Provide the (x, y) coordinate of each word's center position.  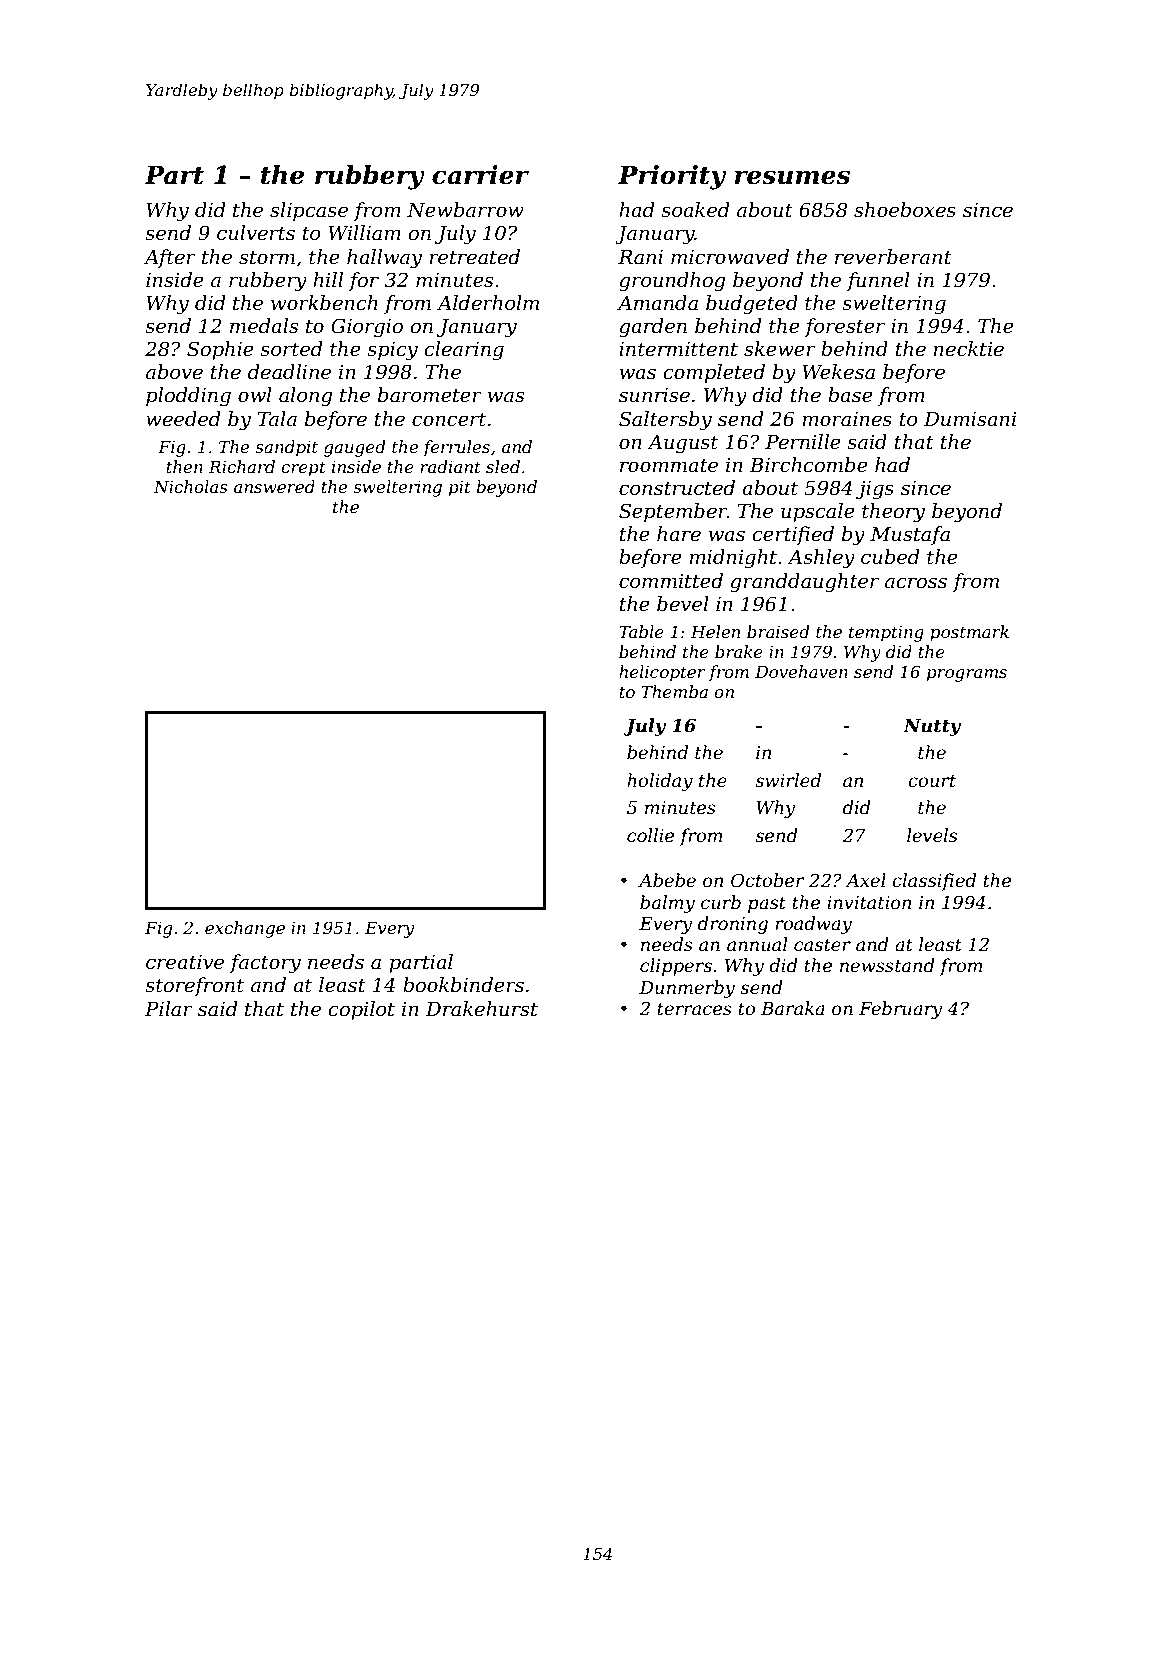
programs (967, 675)
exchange (245, 929)
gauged (355, 448)
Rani (640, 257)
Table (641, 631)
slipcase (309, 211)
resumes (792, 177)
